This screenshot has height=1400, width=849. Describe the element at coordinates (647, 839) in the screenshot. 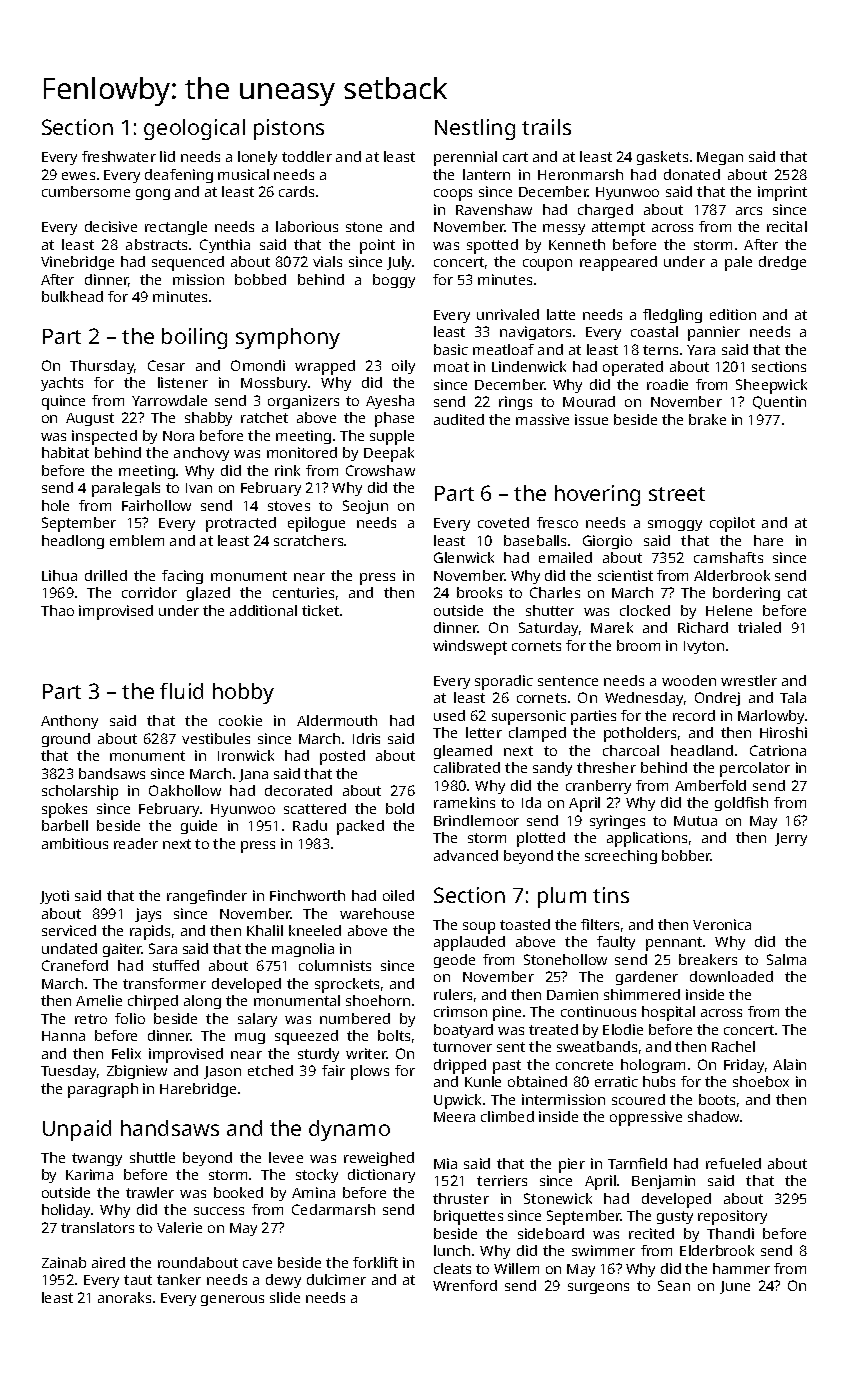

I see `applications` at that location.
